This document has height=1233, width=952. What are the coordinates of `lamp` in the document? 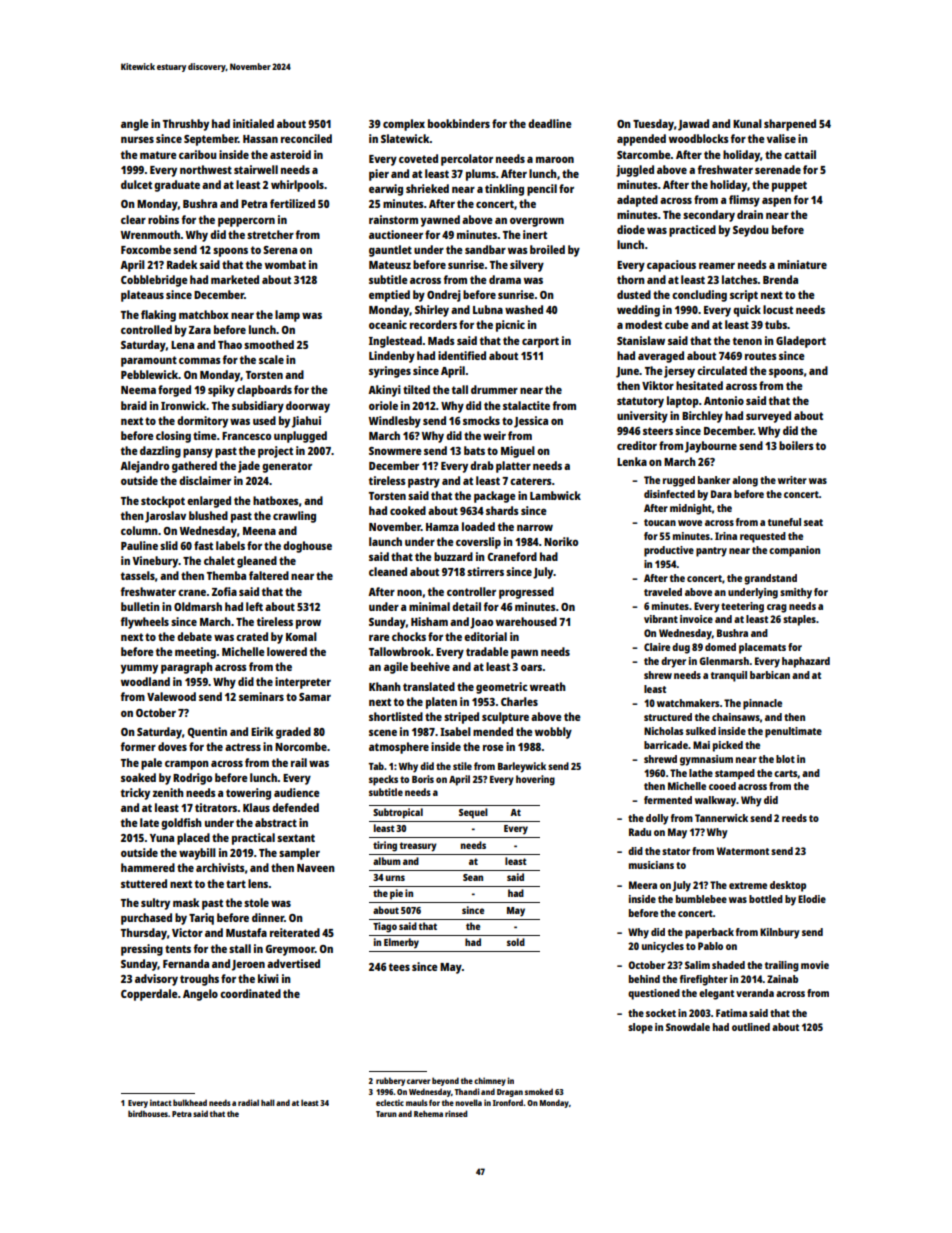 It's located at (287, 316).
